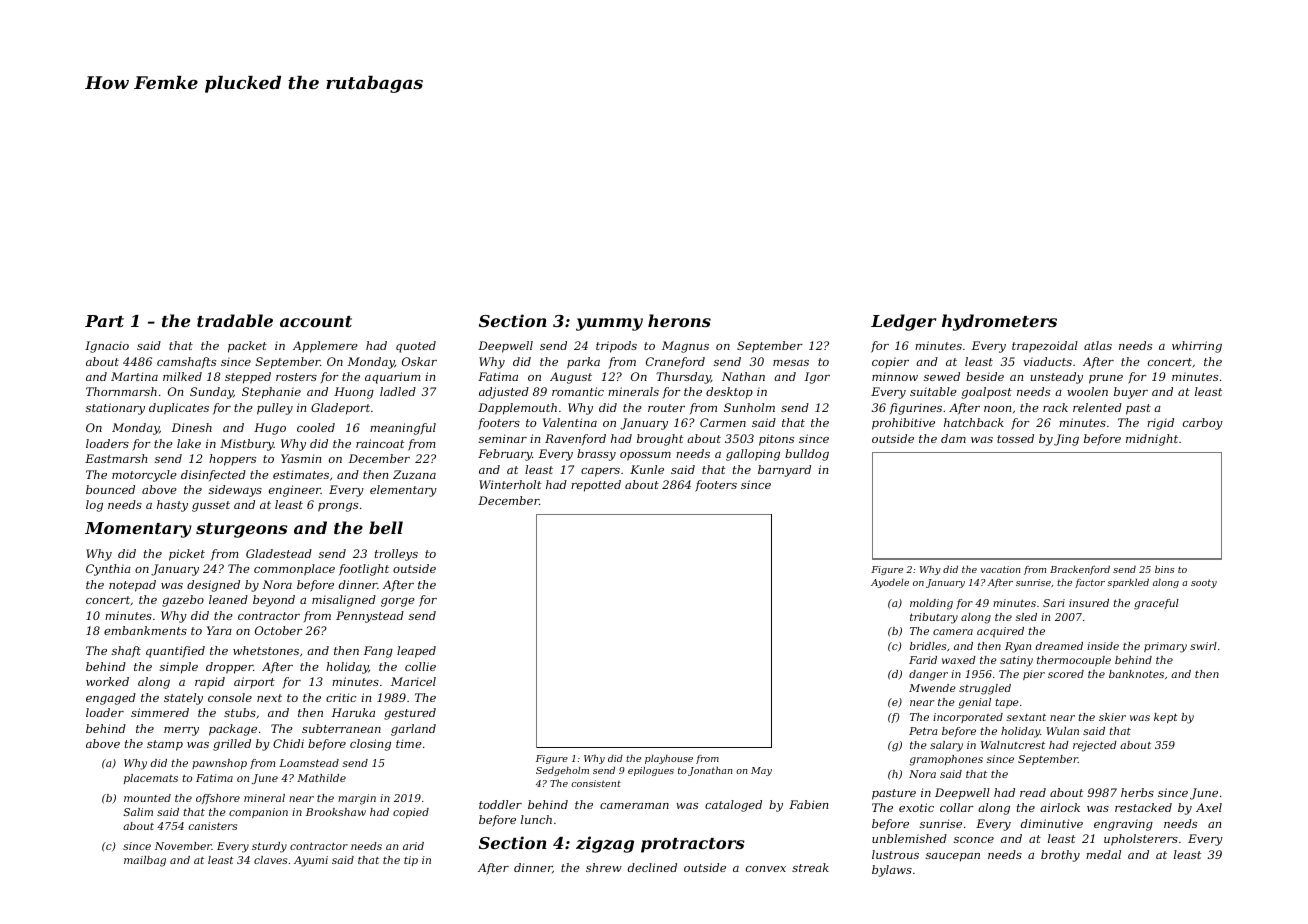 Image resolution: width=1308 pixels, height=924 pixels. I want to click on Fabien, so click(808, 804).
